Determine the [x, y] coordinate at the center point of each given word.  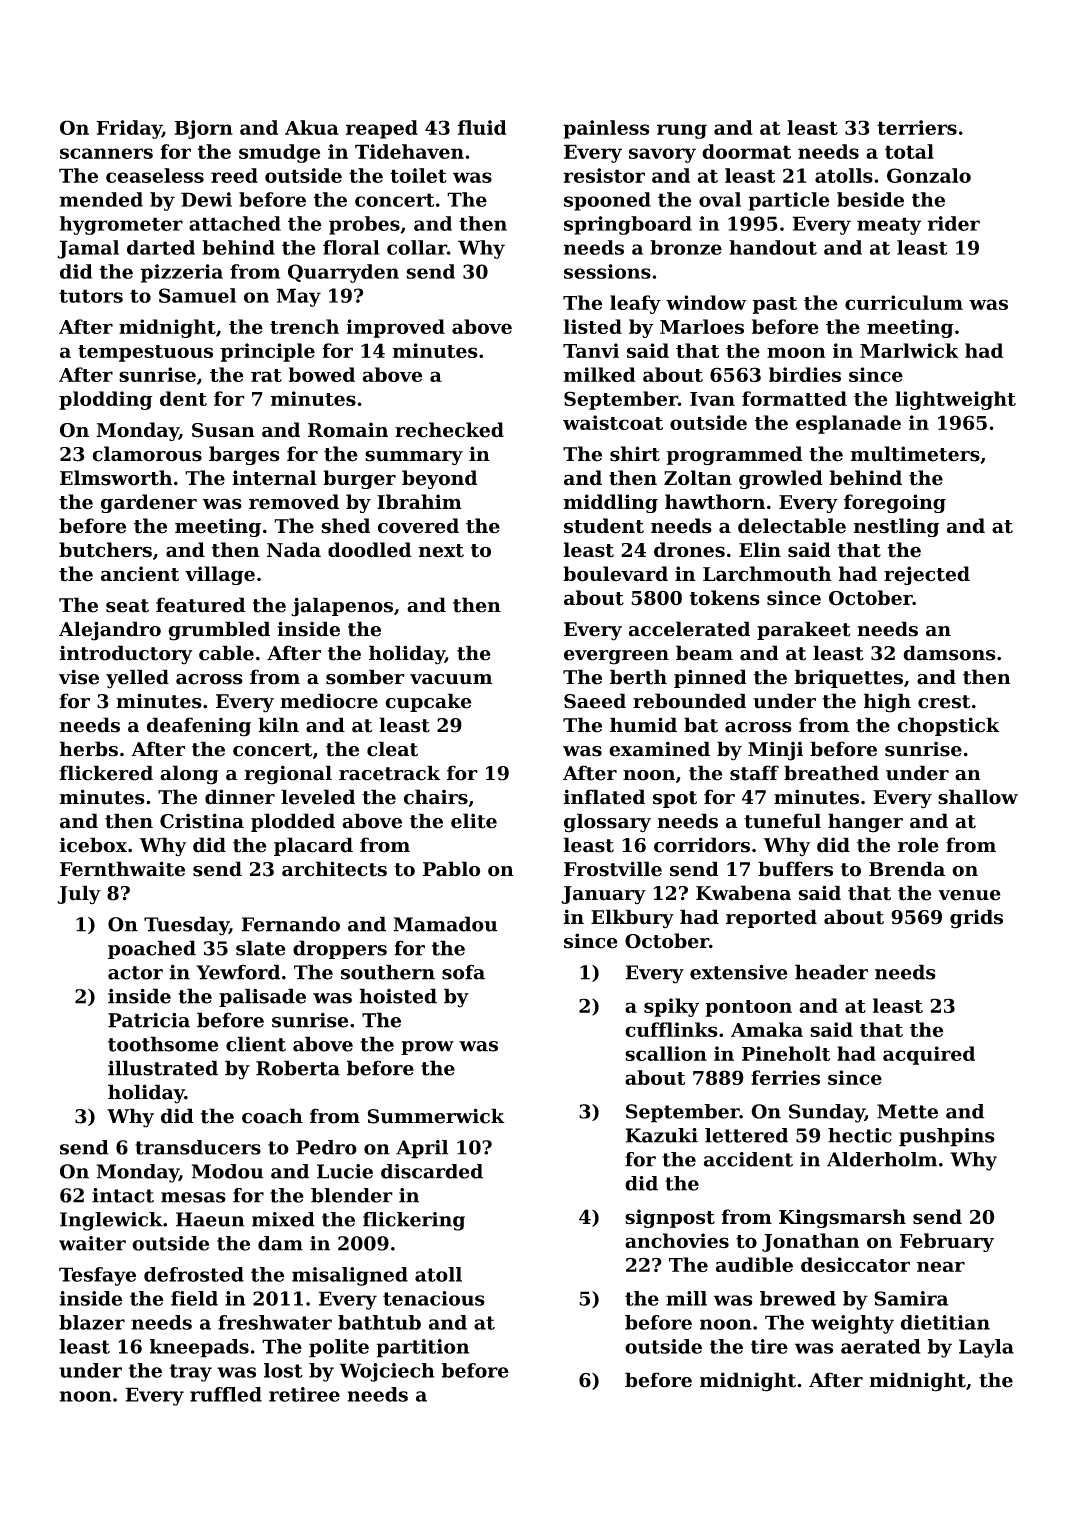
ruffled [226, 1394]
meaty [889, 226]
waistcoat [613, 422]
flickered [106, 773]
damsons [949, 653]
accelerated [689, 629]
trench [304, 326]
